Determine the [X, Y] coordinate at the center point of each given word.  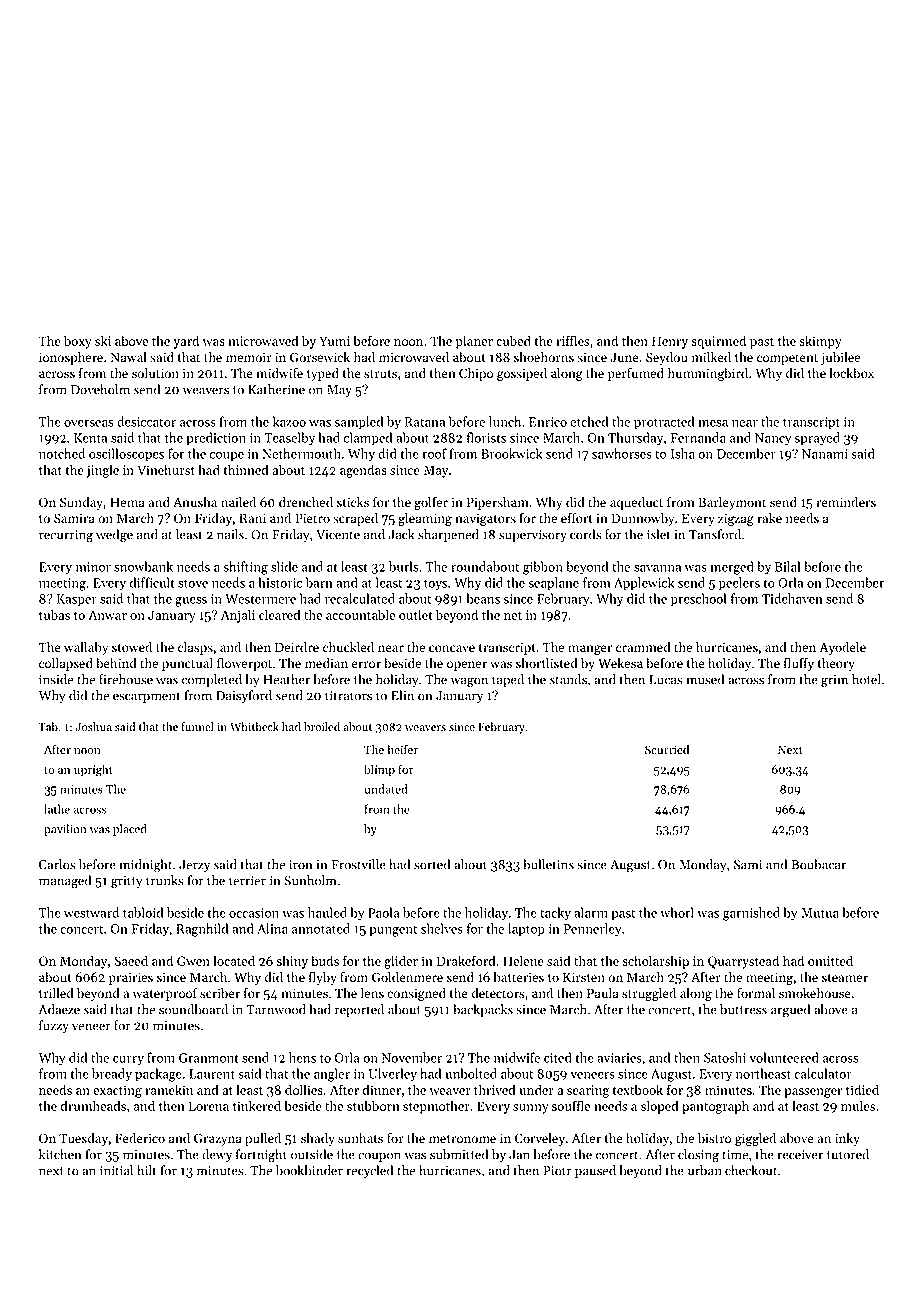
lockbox [851, 373]
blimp [379, 770]
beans [483, 598]
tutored [848, 1154]
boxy [78, 342]
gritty [127, 882]
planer [474, 342]
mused [705, 679]
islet [659, 534]
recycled [370, 1171]
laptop [526, 930]
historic [280, 582]
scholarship [655, 962]
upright [93, 770]
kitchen [60, 1154]
